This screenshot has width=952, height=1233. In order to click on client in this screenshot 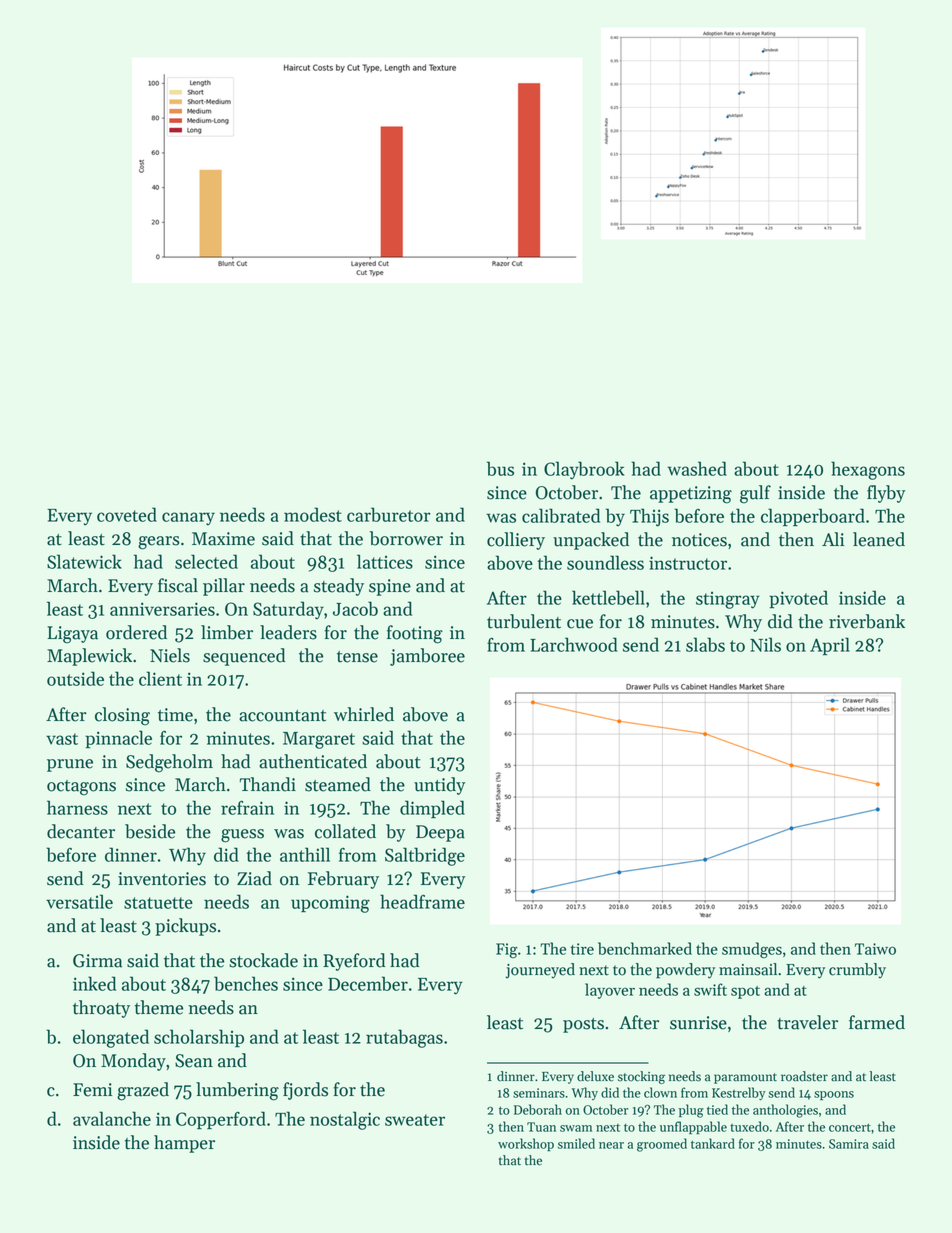, I will do `click(160, 678)`.
